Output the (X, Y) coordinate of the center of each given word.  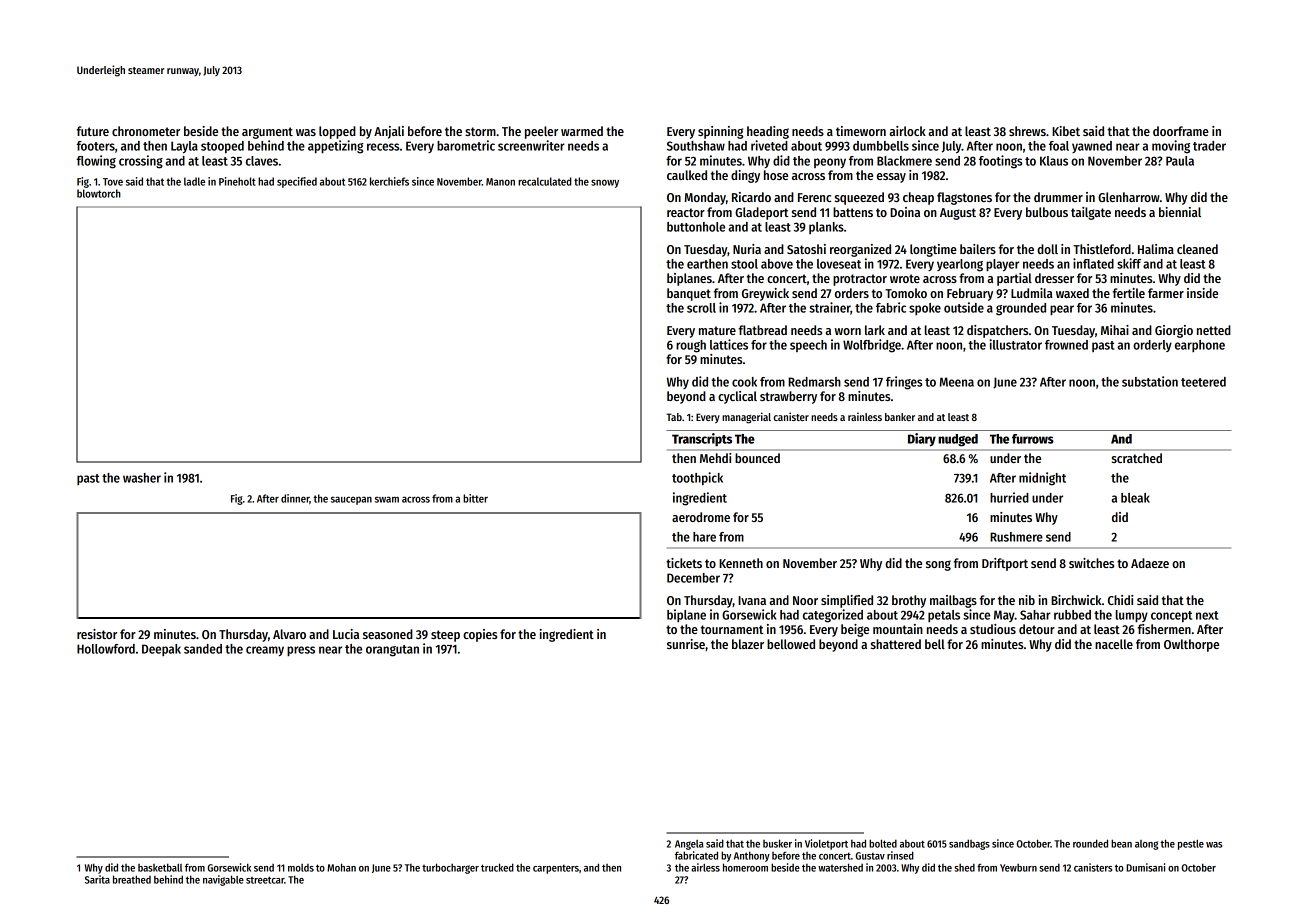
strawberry (788, 397)
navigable (223, 880)
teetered (1203, 382)
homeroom (745, 867)
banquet (689, 294)
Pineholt (237, 181)
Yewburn (1018, 867)
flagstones (964, 198)
